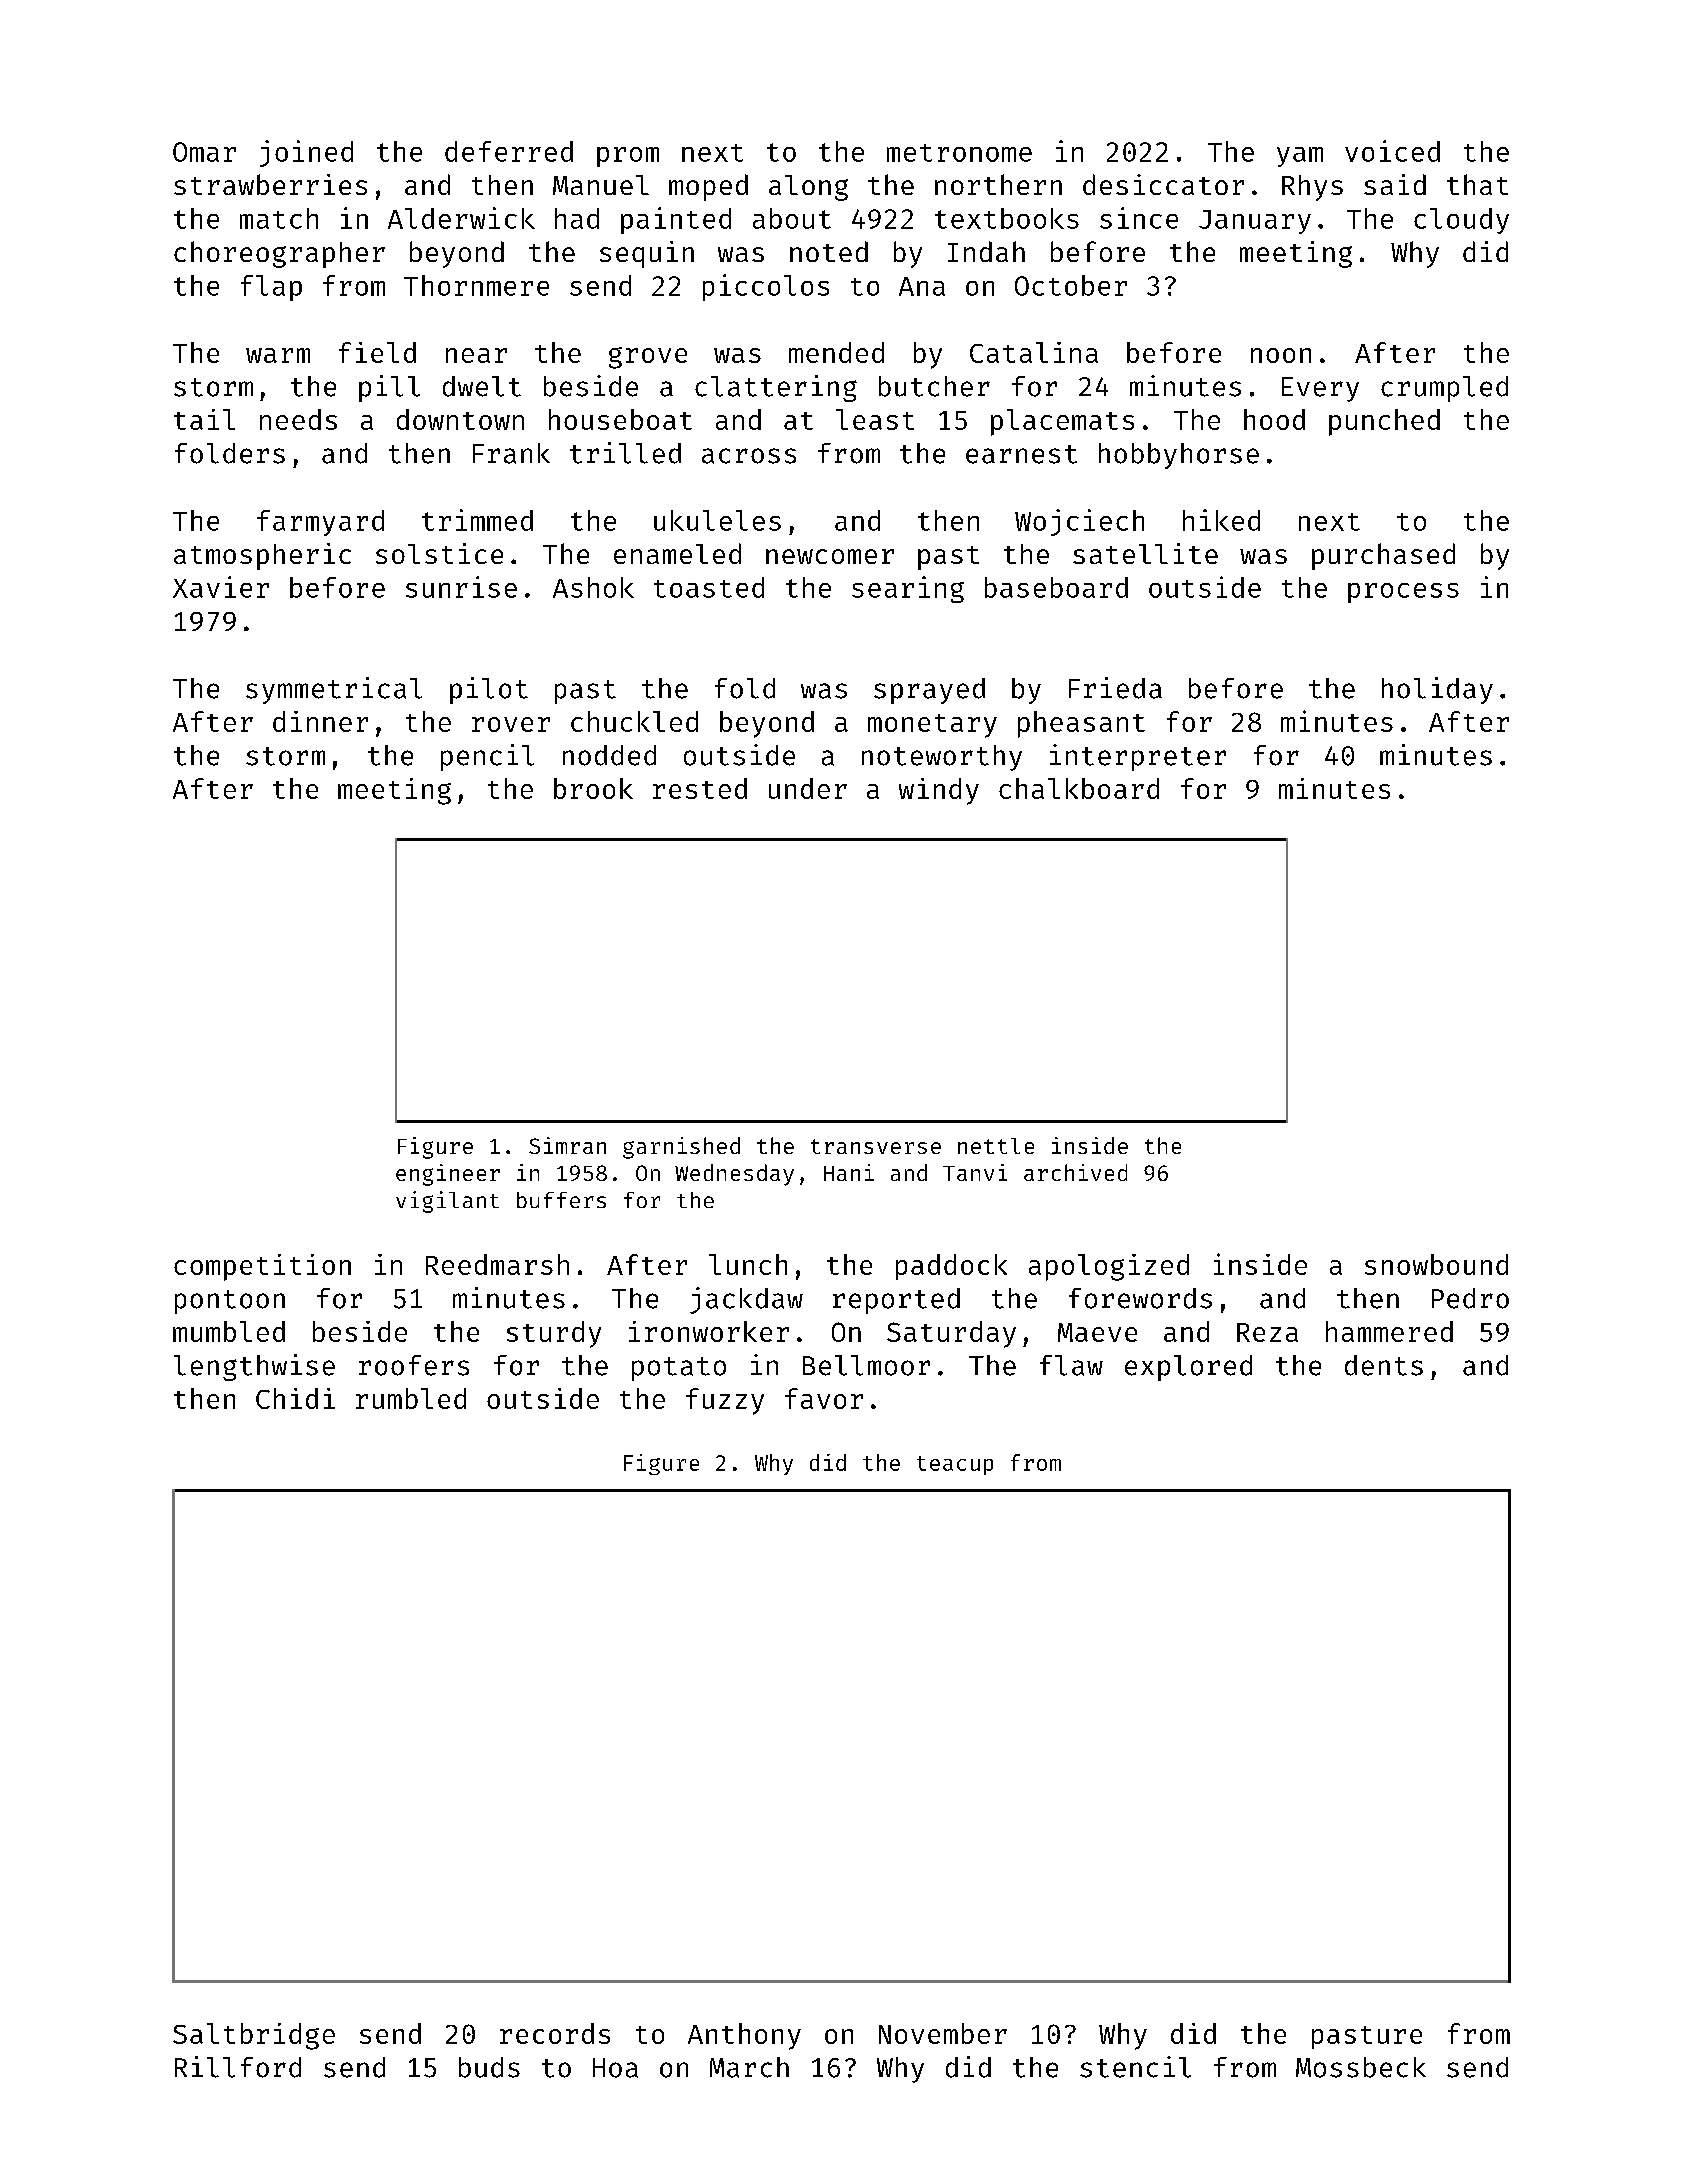 The width and height of the document is (1683, 2178). Describe the element at coordinates (929, 691) in the document. I see `sprayed` at that location.
